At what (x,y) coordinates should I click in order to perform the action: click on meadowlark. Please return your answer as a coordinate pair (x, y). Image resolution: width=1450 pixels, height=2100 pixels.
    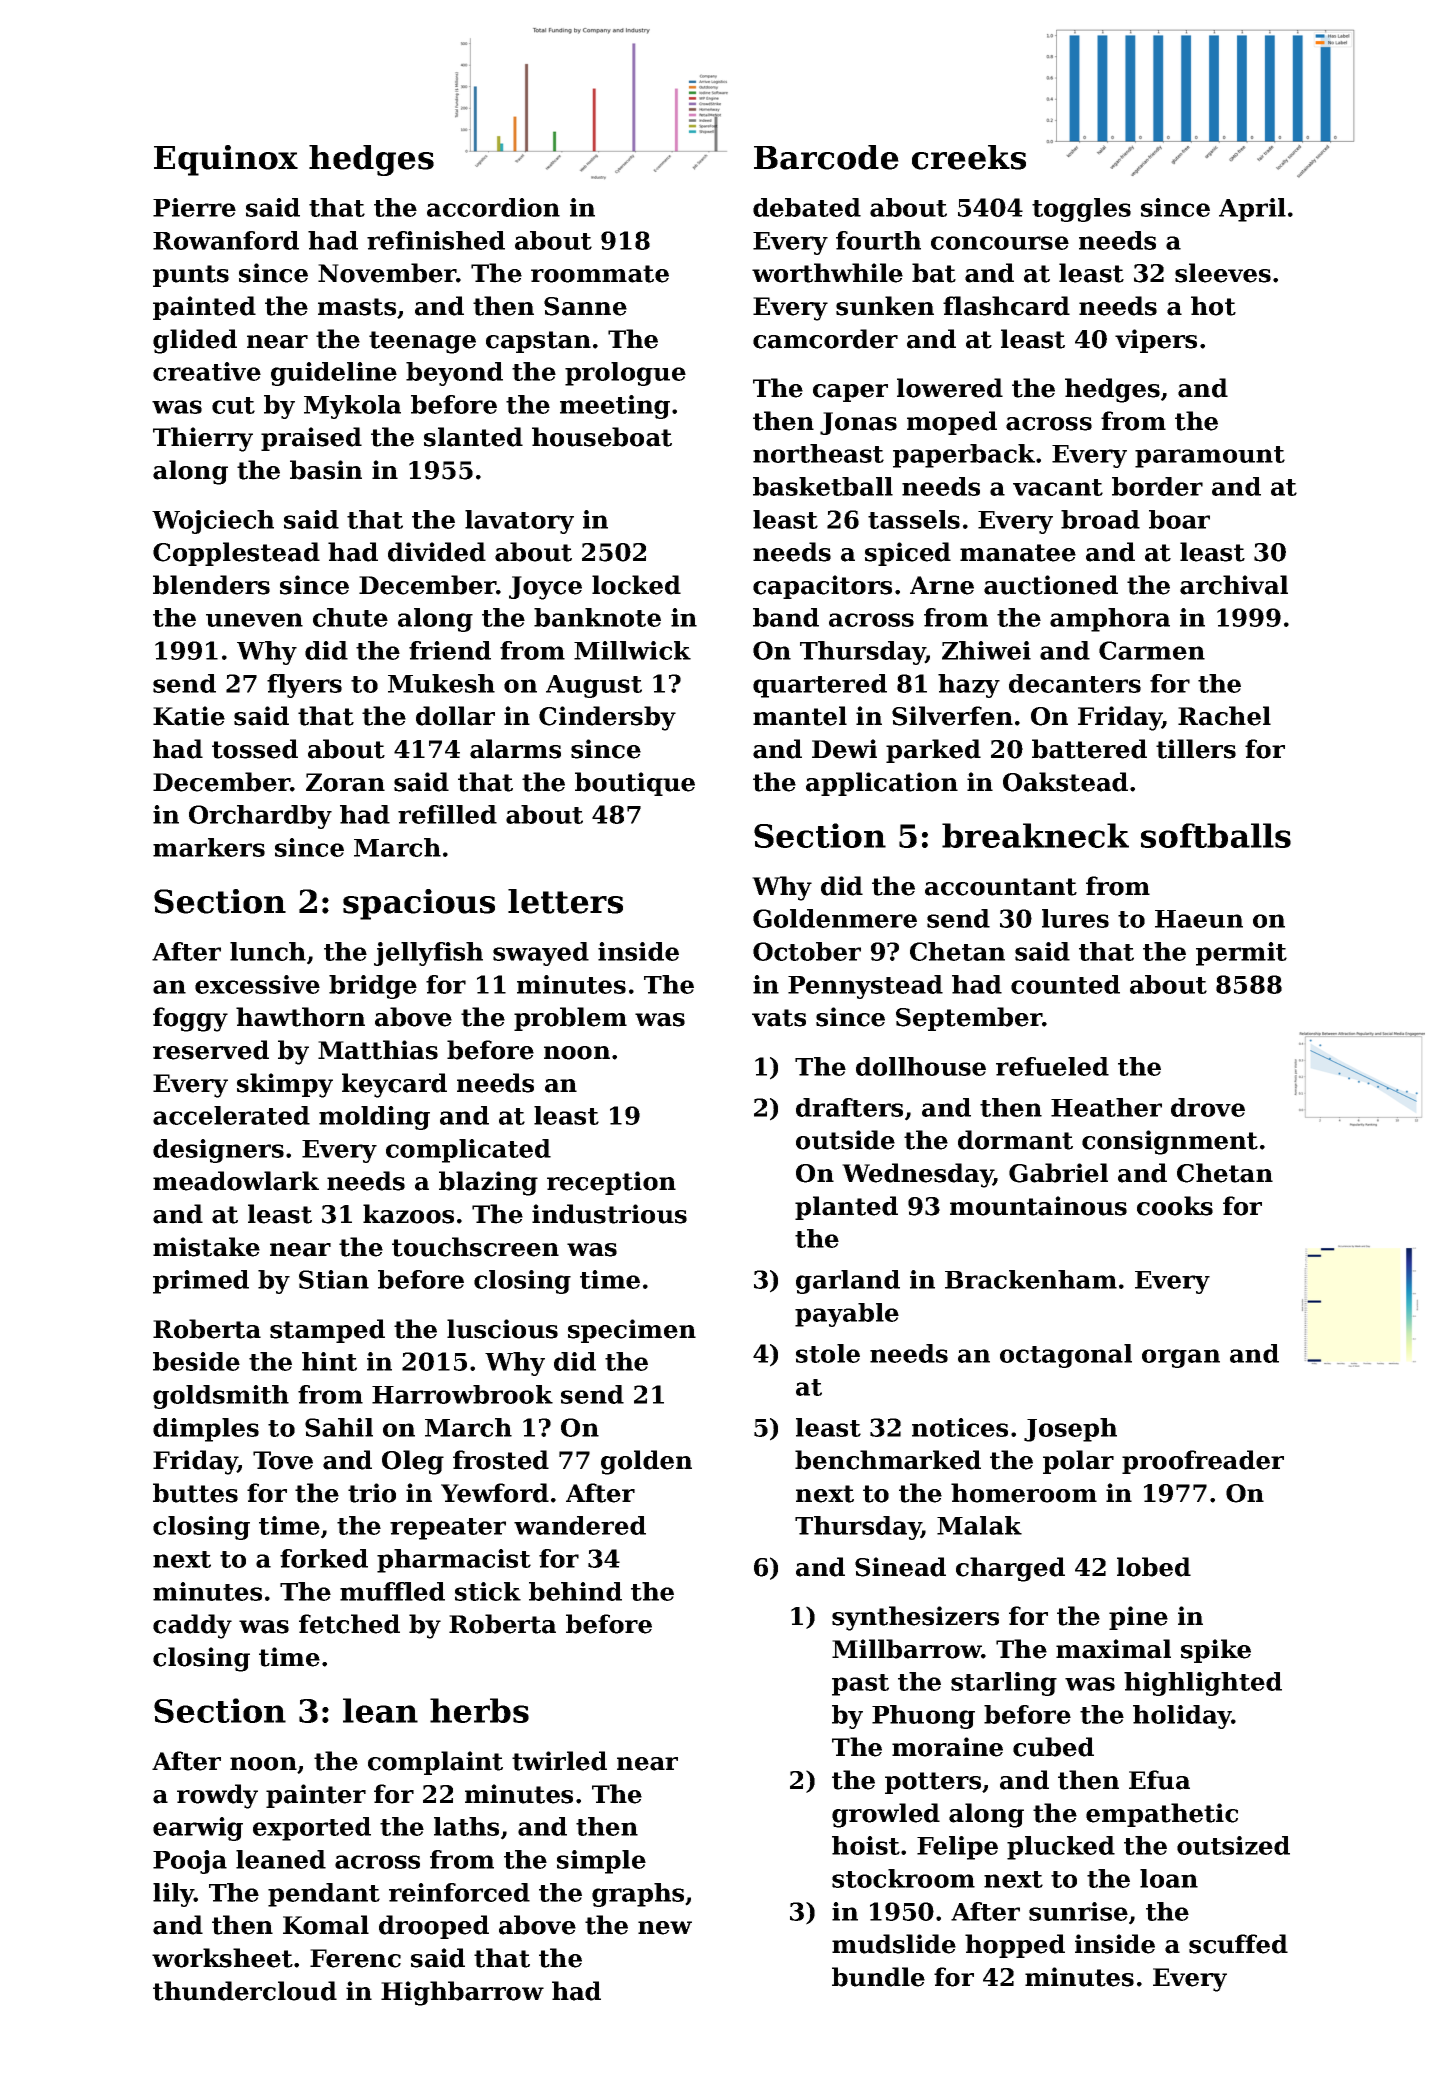
    Looking at the image, I should click on (236, 1181).
